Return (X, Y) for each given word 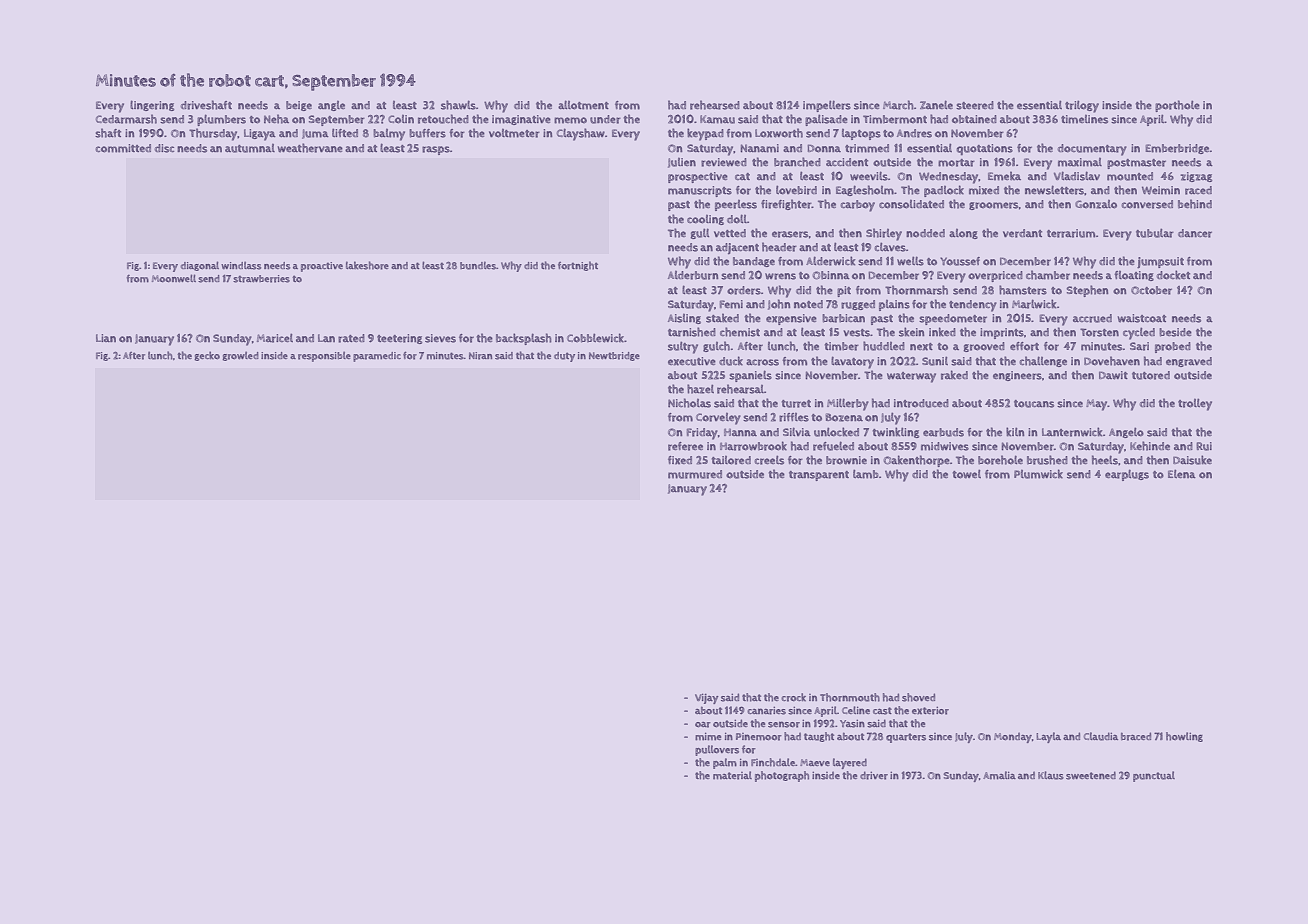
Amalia (999, 775)
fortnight (578, 266)
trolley (1195, 405)
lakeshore (367, 265)
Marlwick (1034, 304)
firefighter (786, 204)
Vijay (707, 699)
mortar (956, 163)
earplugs (1127, 475)
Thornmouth (850, 697)
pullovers (717, 750)
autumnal (250, 148)
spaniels (750, 376)
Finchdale (773, 762)
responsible (324, 357)
